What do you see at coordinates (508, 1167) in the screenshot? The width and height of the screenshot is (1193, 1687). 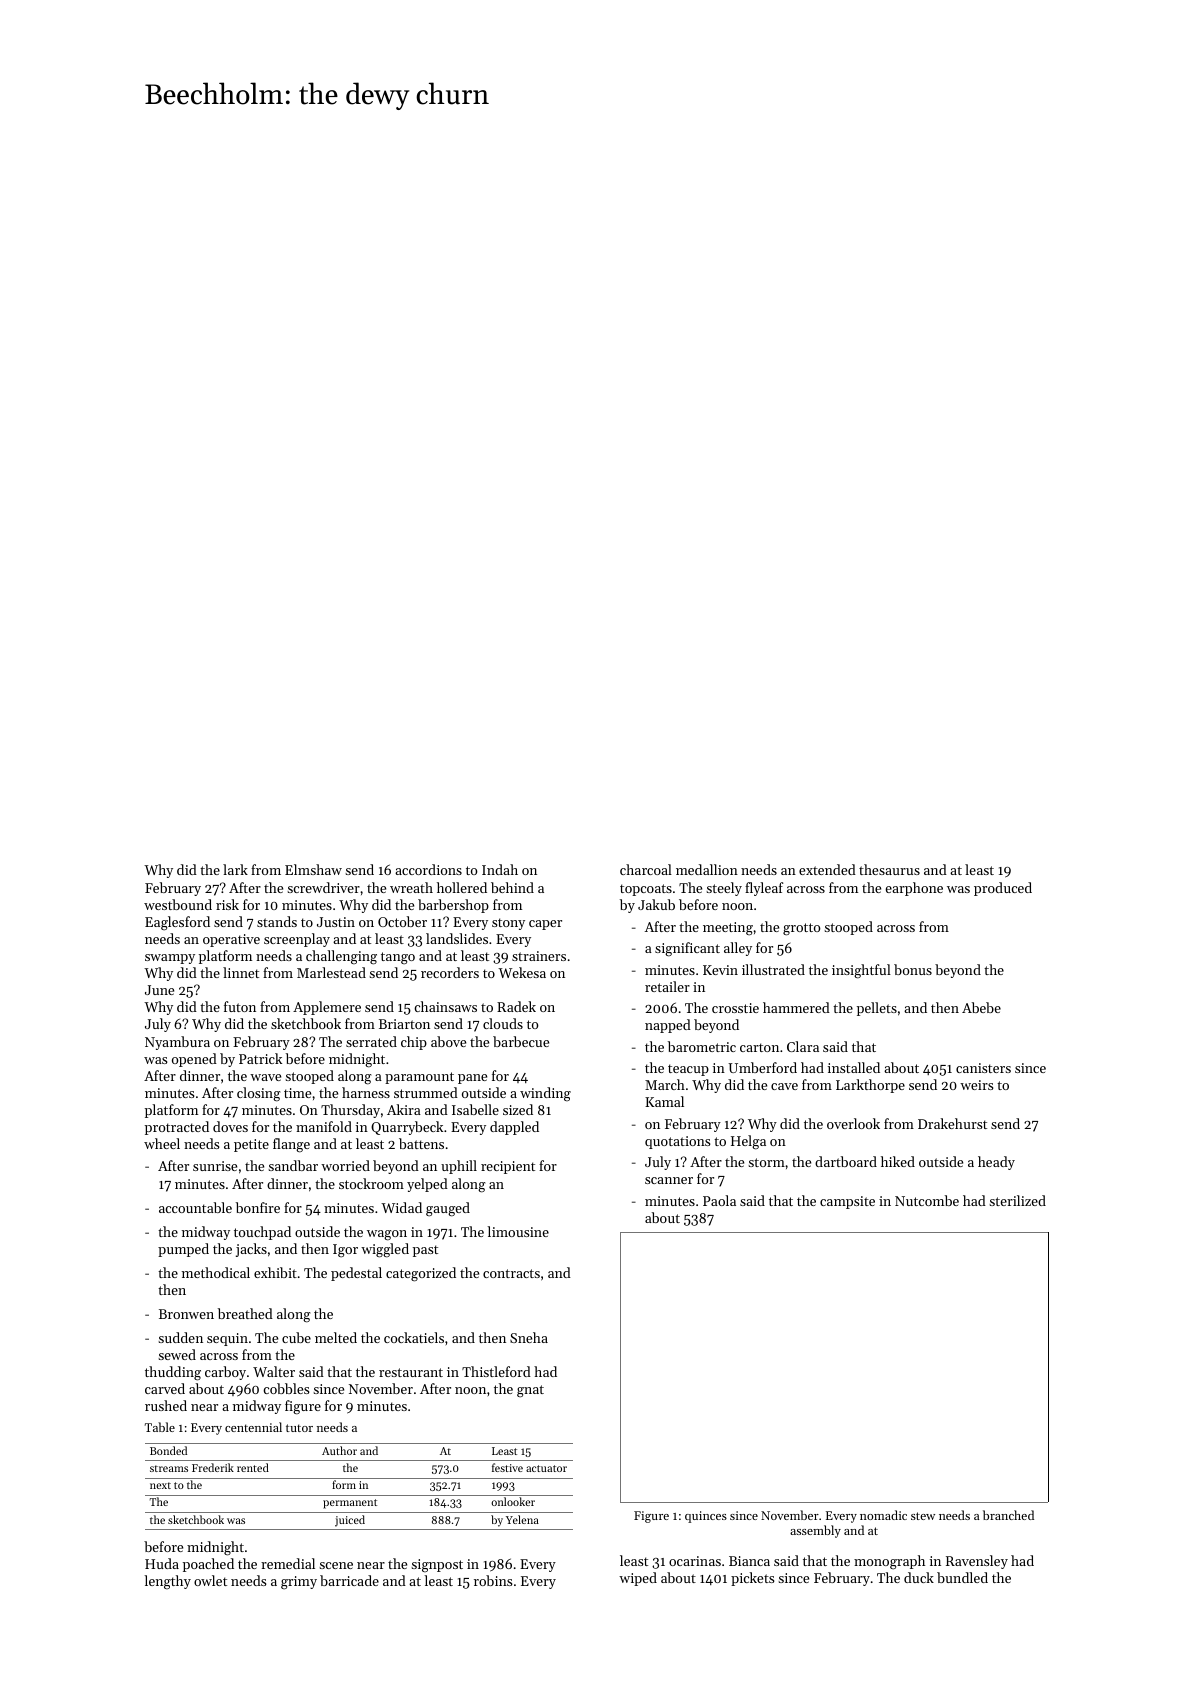 I see `recipient` at bounding box center [508, 1167].
